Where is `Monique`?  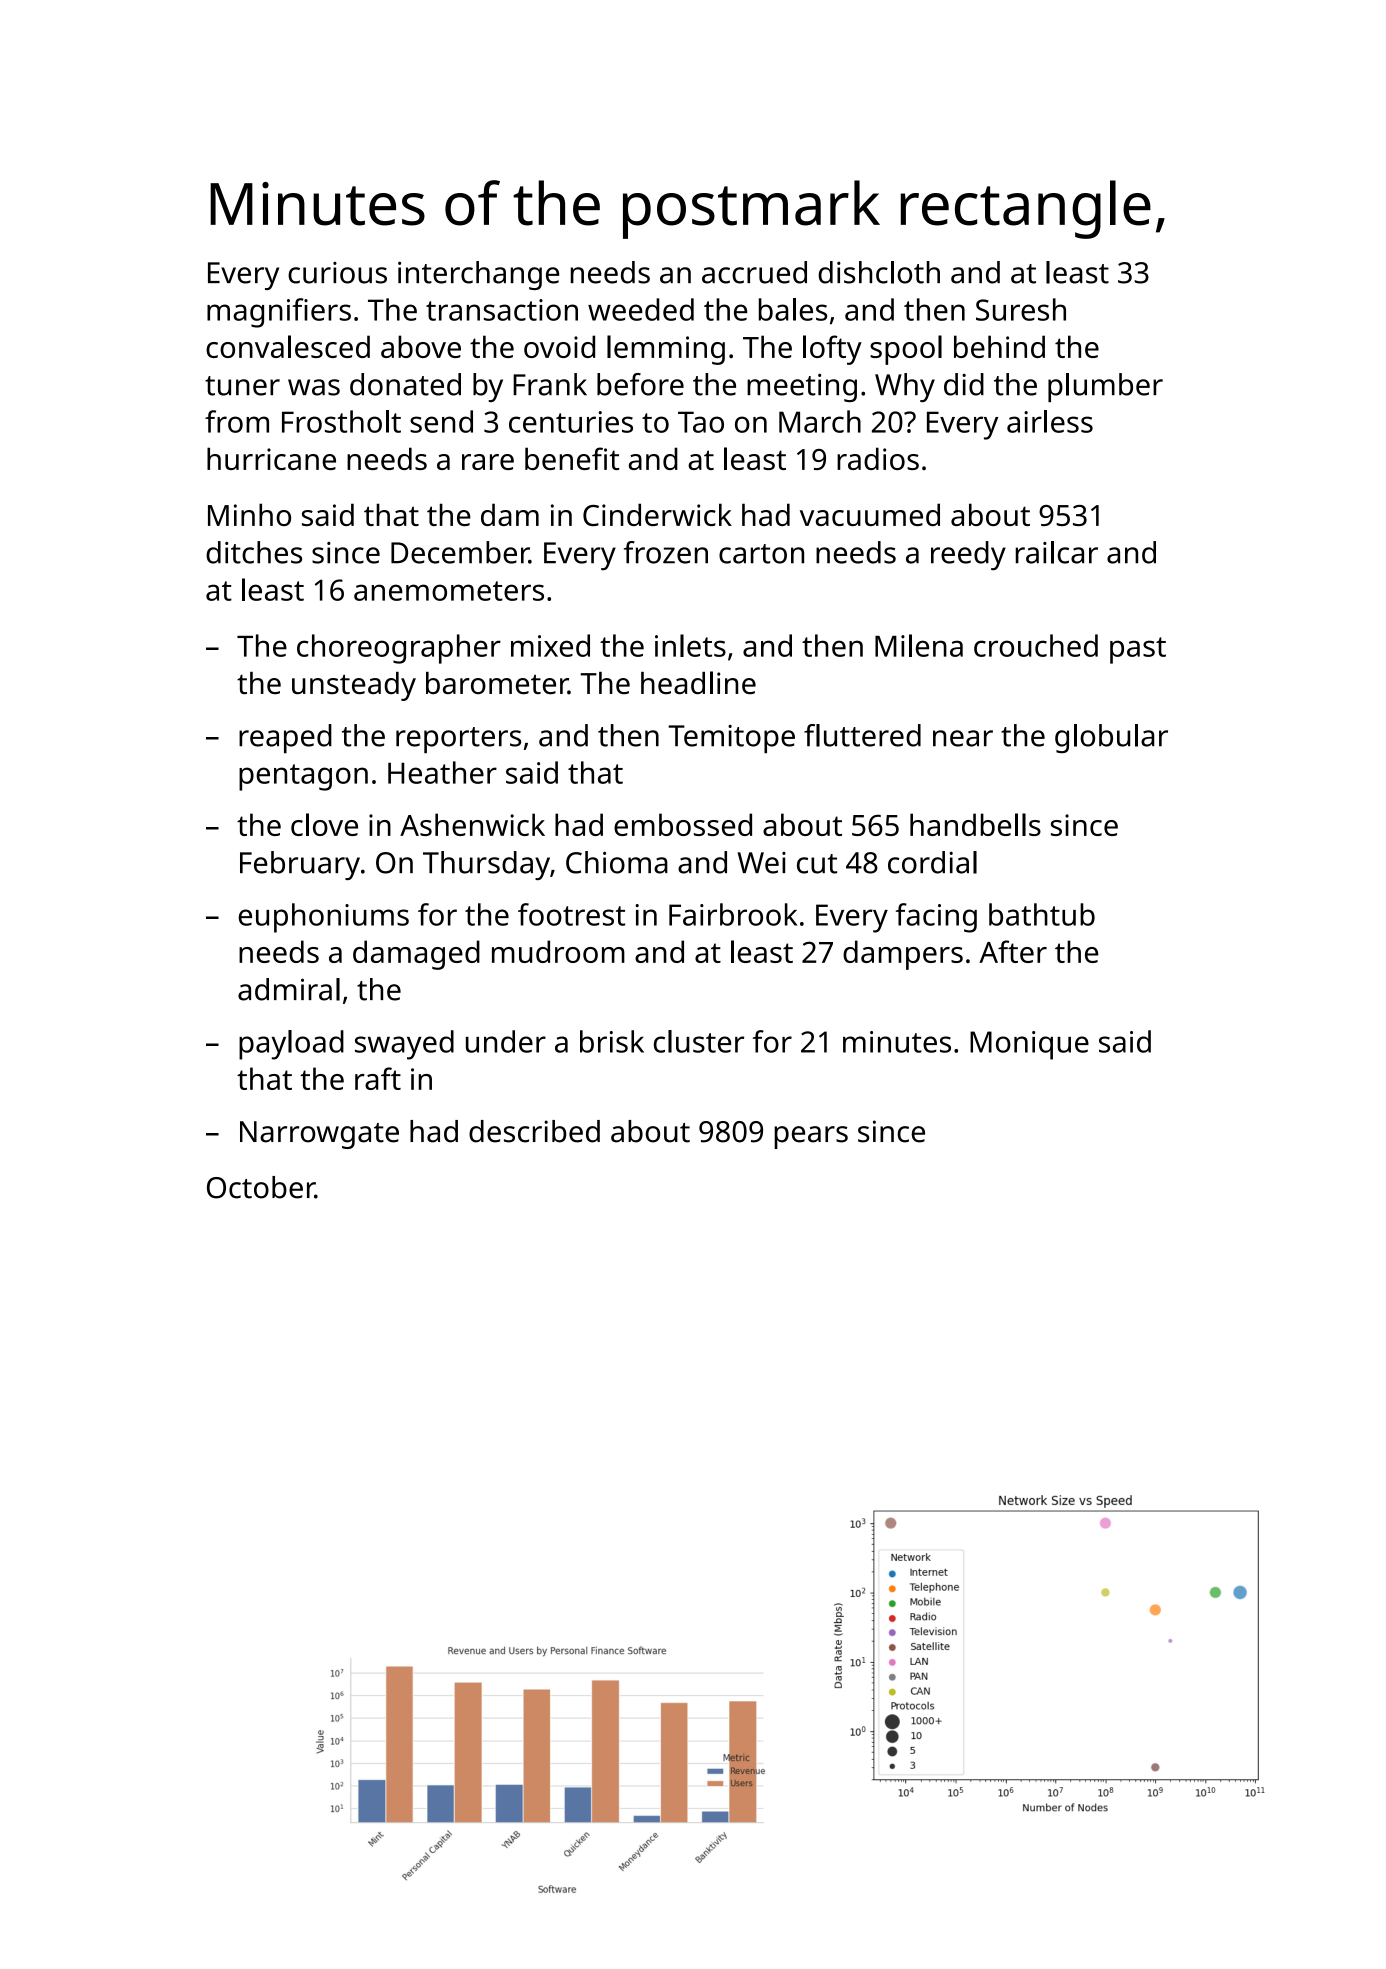
Monique is located at coordinates (1029, 1045).
